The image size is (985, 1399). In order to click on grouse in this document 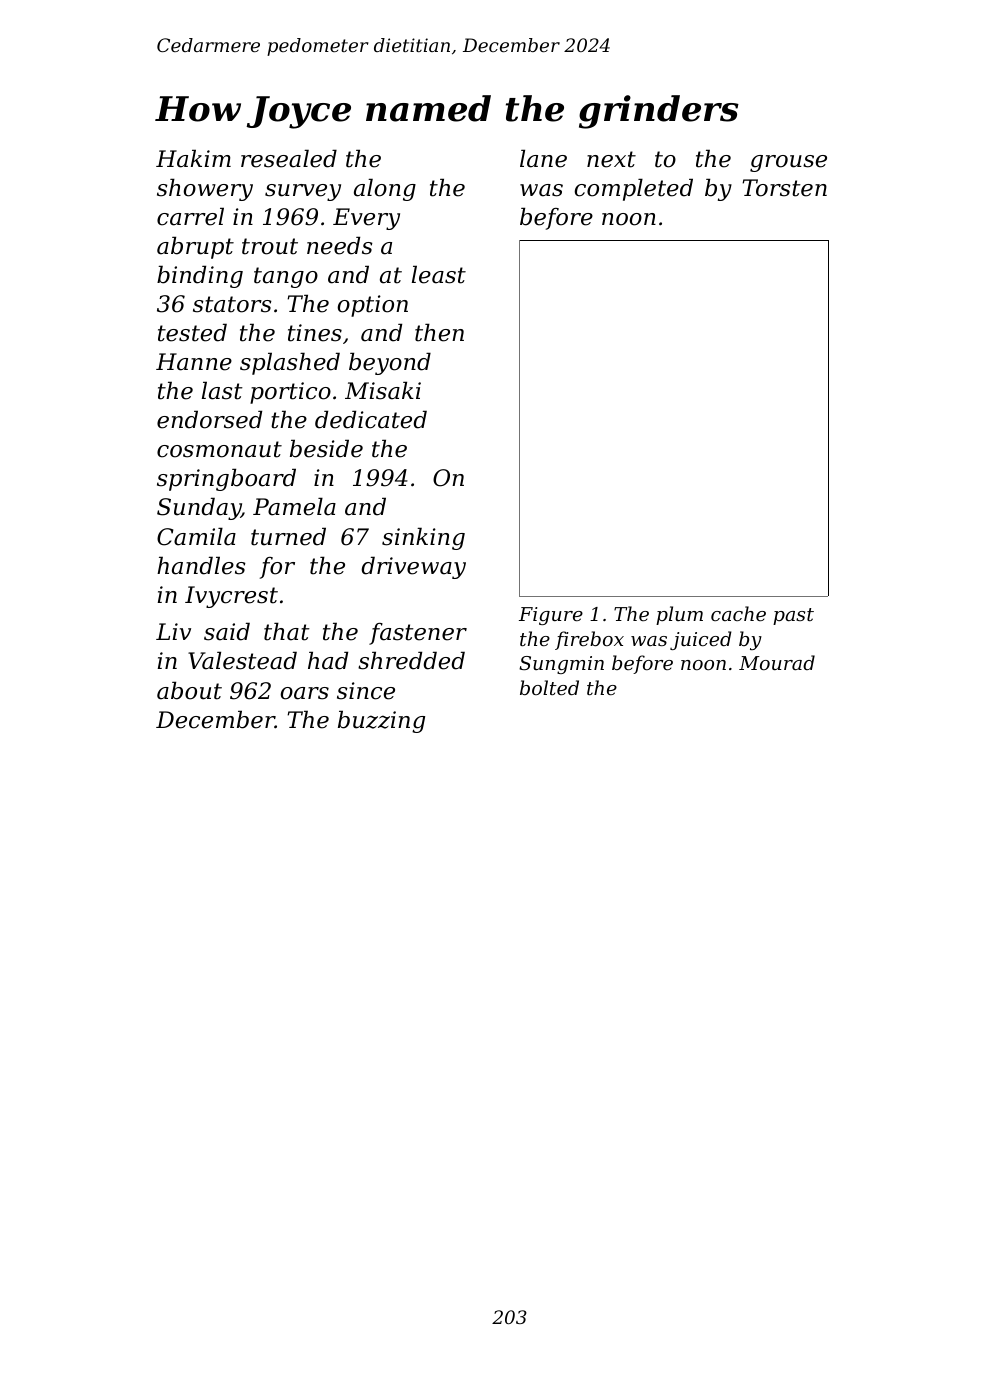, I will do `click(788, 163)`.
